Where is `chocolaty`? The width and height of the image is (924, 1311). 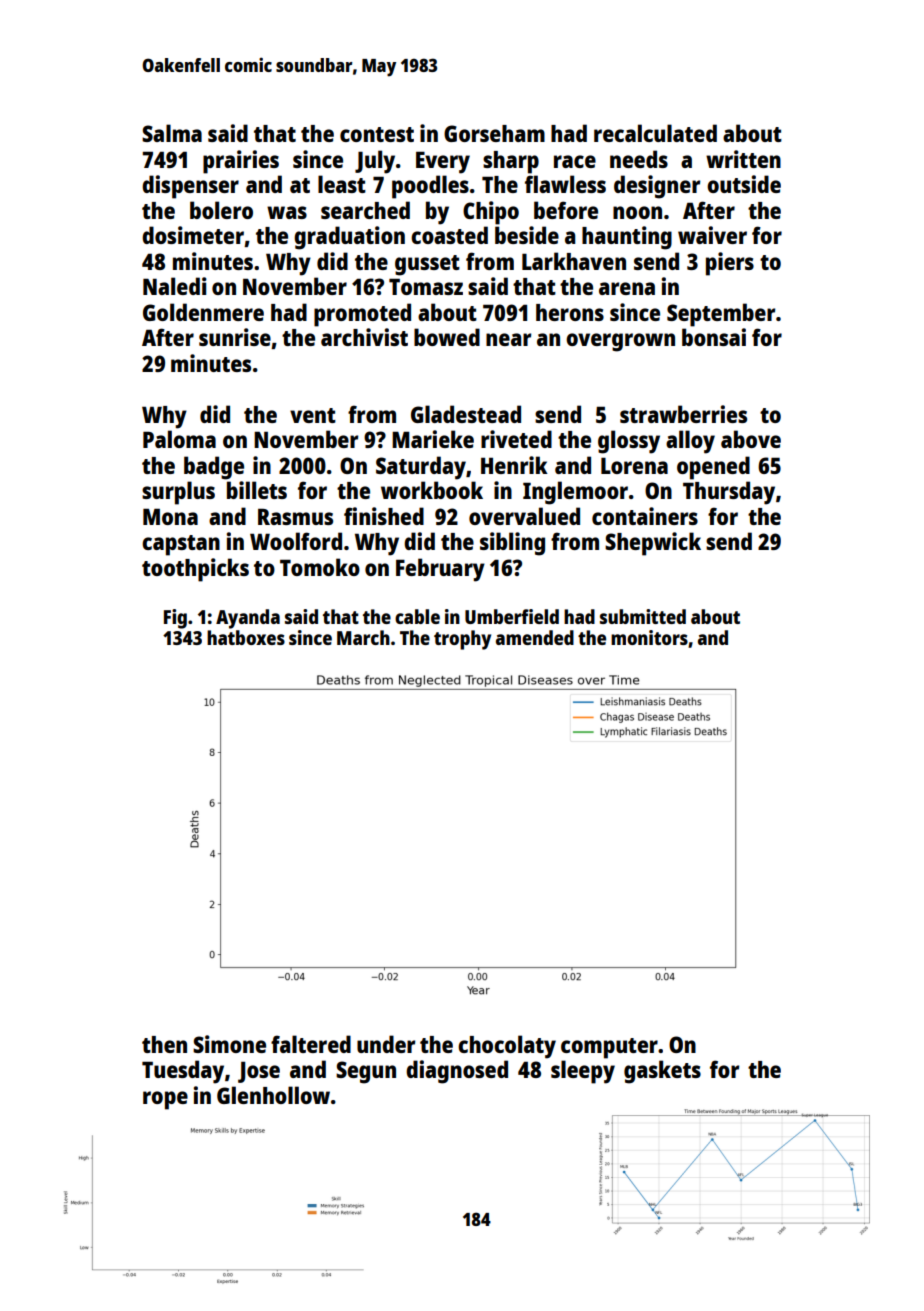 chocolaty is located at coordinates (507, 1047).
